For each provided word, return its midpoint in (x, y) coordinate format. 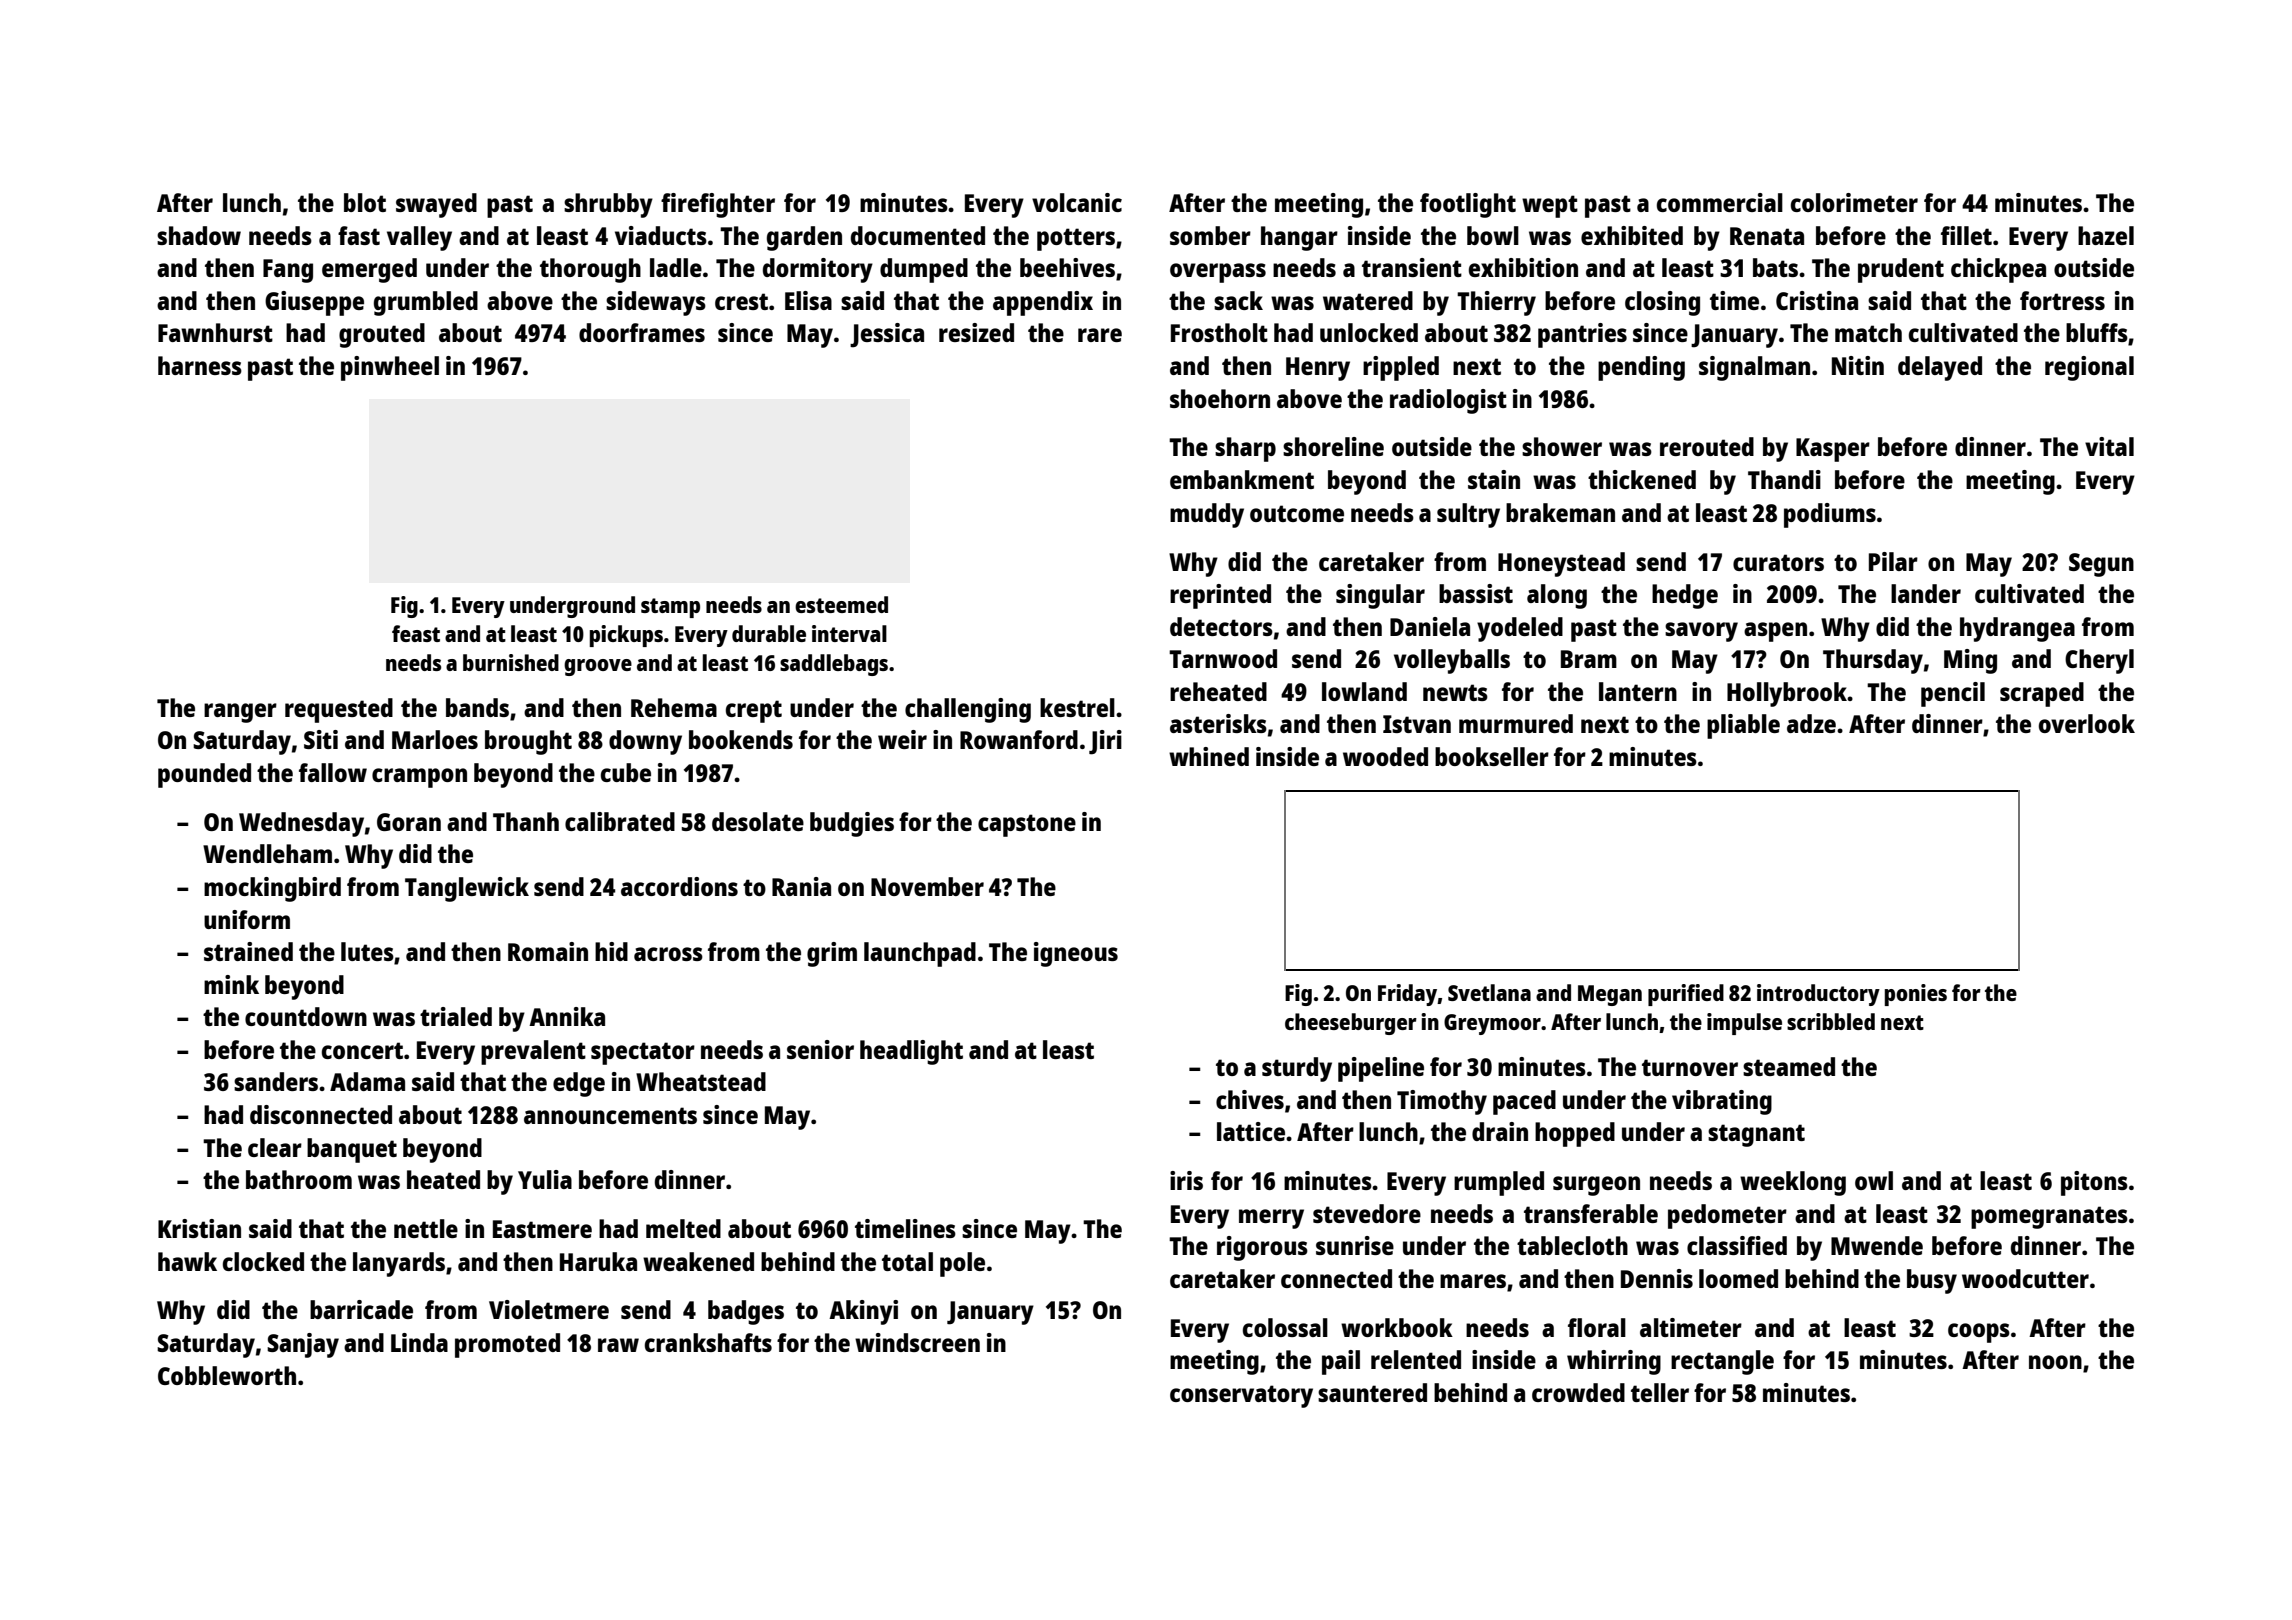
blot (365, 202)
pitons (2094, 1183)
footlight (1468, 205)
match (1868, 332)
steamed (1789, 1066)
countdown (306, 1016)
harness (200, 365)
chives (1250, 1099)
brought (528, 742)
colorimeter (1854, 202)
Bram (1589, 659)
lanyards (399, 1264)
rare (1100, 335)
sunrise (1355, 1245)
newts (1455, 692)
